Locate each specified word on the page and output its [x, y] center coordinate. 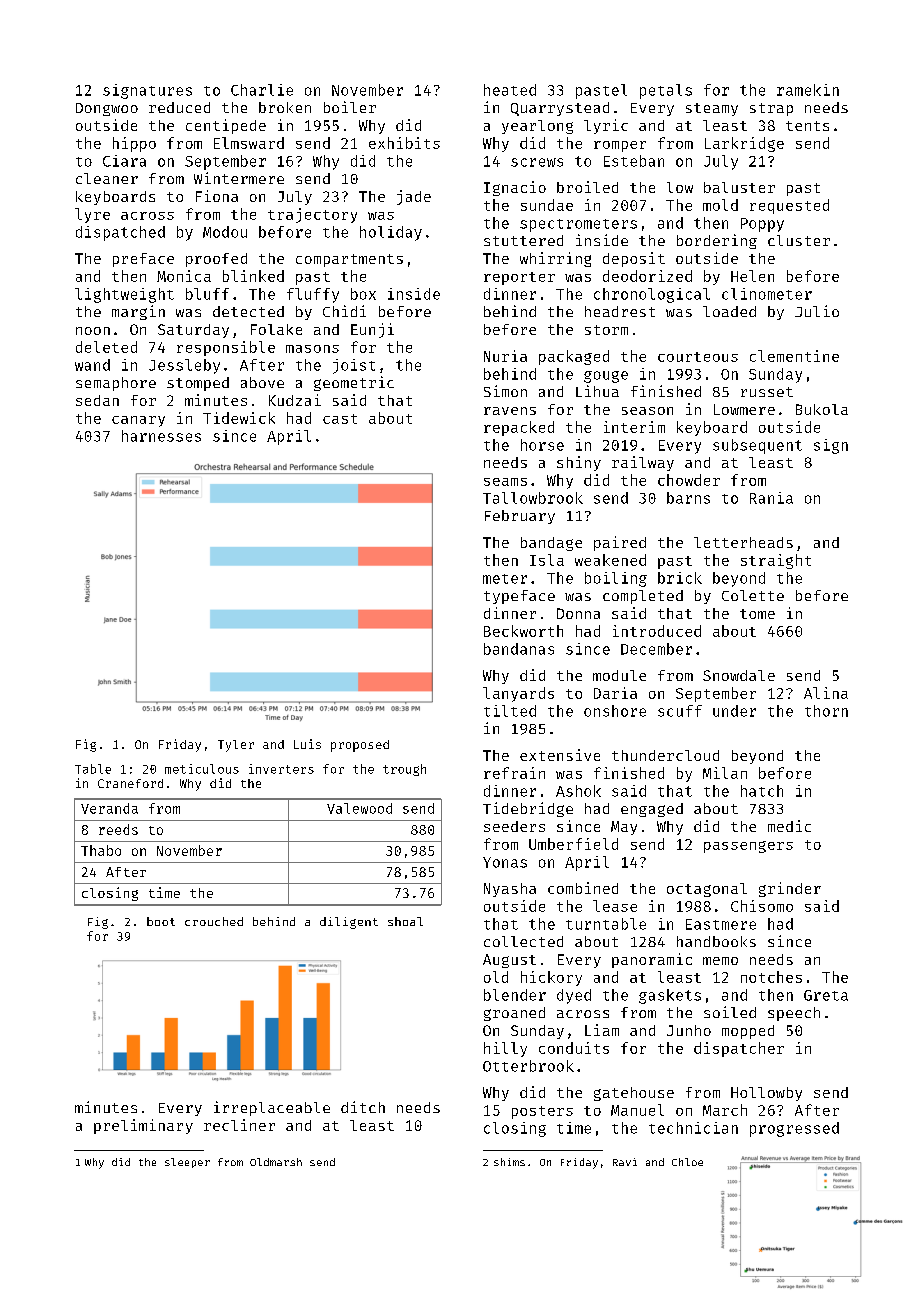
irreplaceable [272, 1108]
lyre [92, 215]
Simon [505, 391]
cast [340, 419]
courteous [698, 357]
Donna [578, 613]
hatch [762, 791]
